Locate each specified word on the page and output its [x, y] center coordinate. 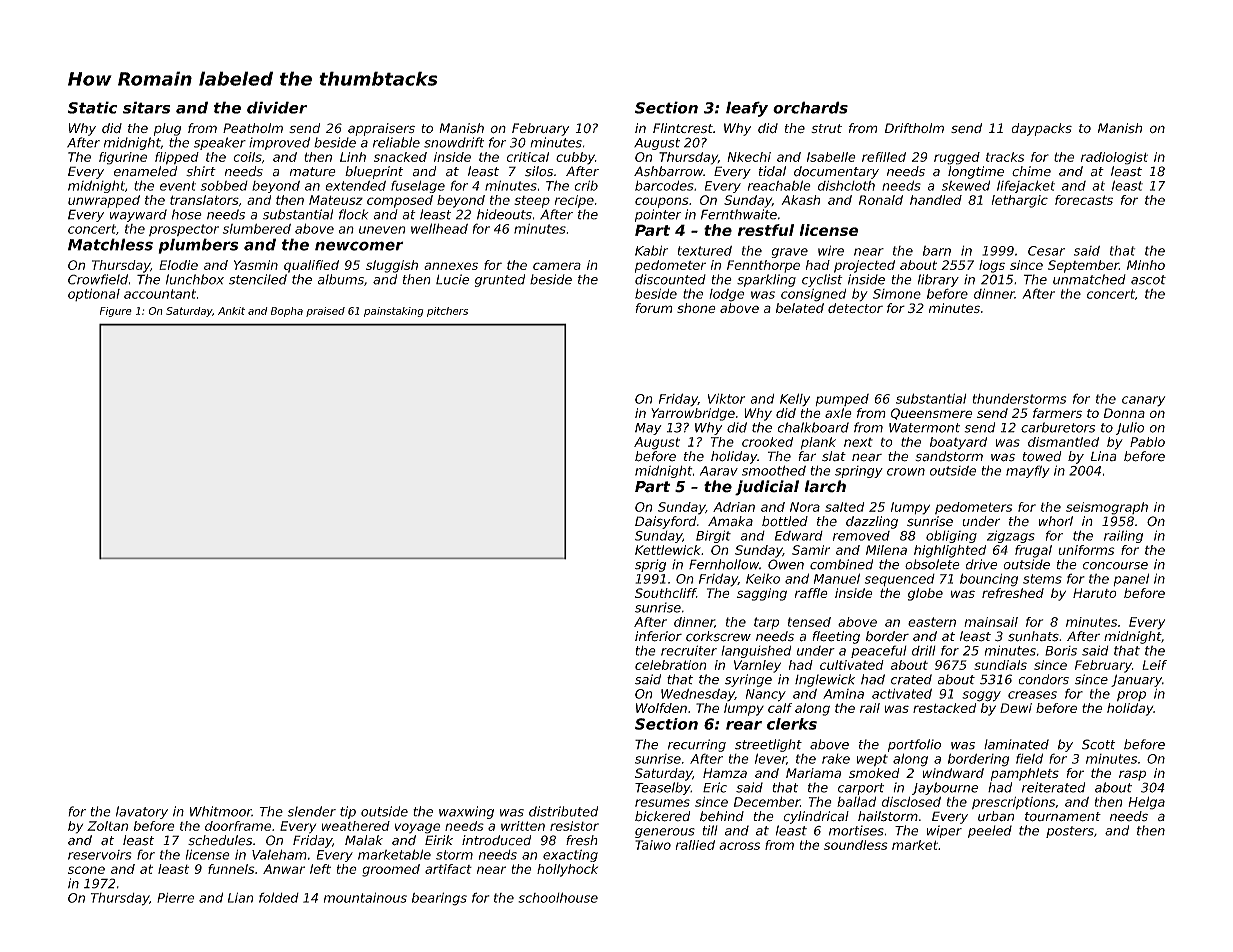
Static [92, 107]
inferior [658, 636]
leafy [747, 109]
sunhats [1033, 636]
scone [86, 870]
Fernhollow [724, 564]
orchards [810, 107]
